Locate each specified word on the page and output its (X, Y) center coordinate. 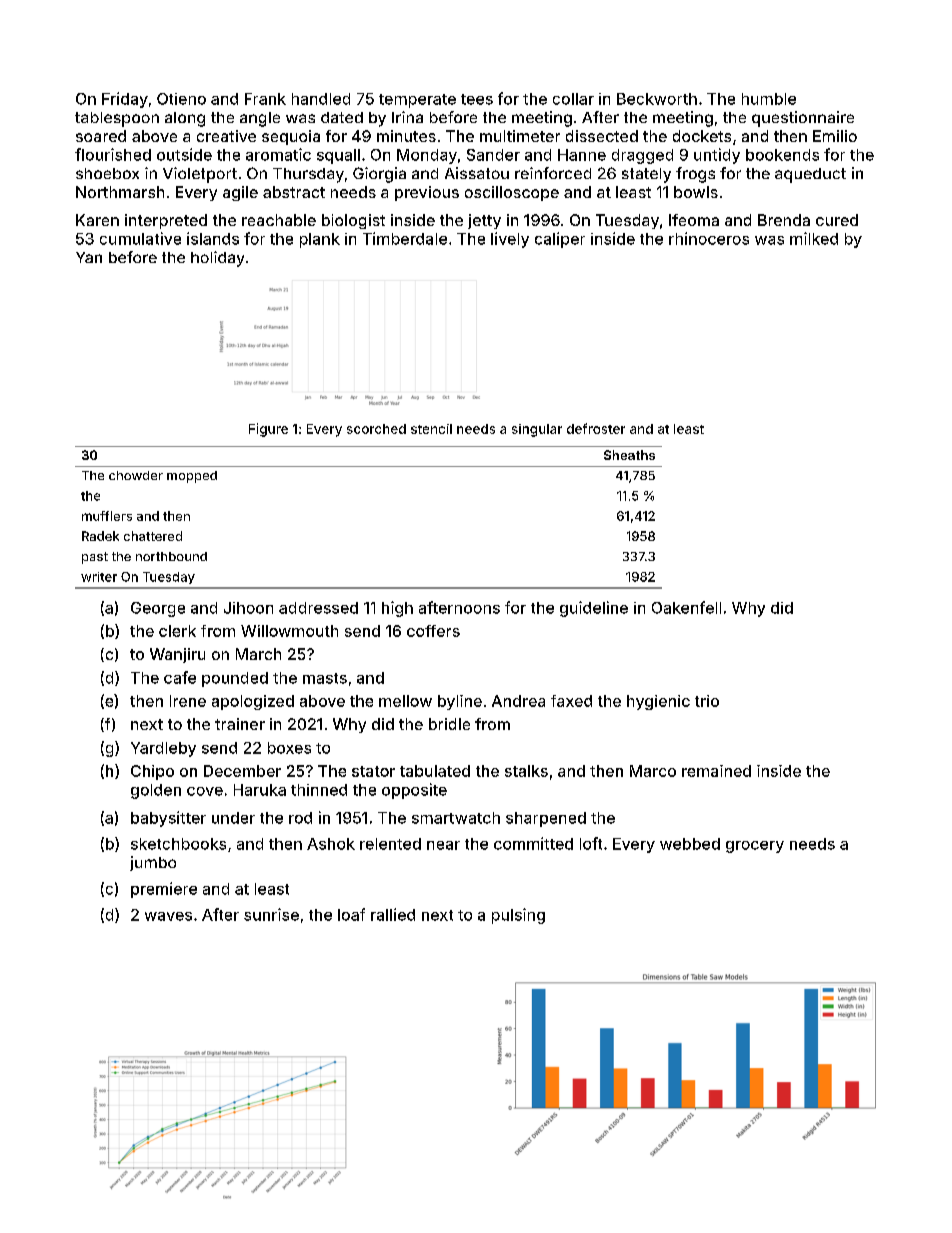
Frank (265, 99)
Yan (89, 257)
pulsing (518, 916)
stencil (431, 429)
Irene (188, 701)
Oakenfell (686, 607)
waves (168, 916)
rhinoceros (709, 238)
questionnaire (803, 119)
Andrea (518, 701)
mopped (192, 477)
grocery (755, 847)
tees (477, 99)
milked (814, 238)
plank (320, 240)
